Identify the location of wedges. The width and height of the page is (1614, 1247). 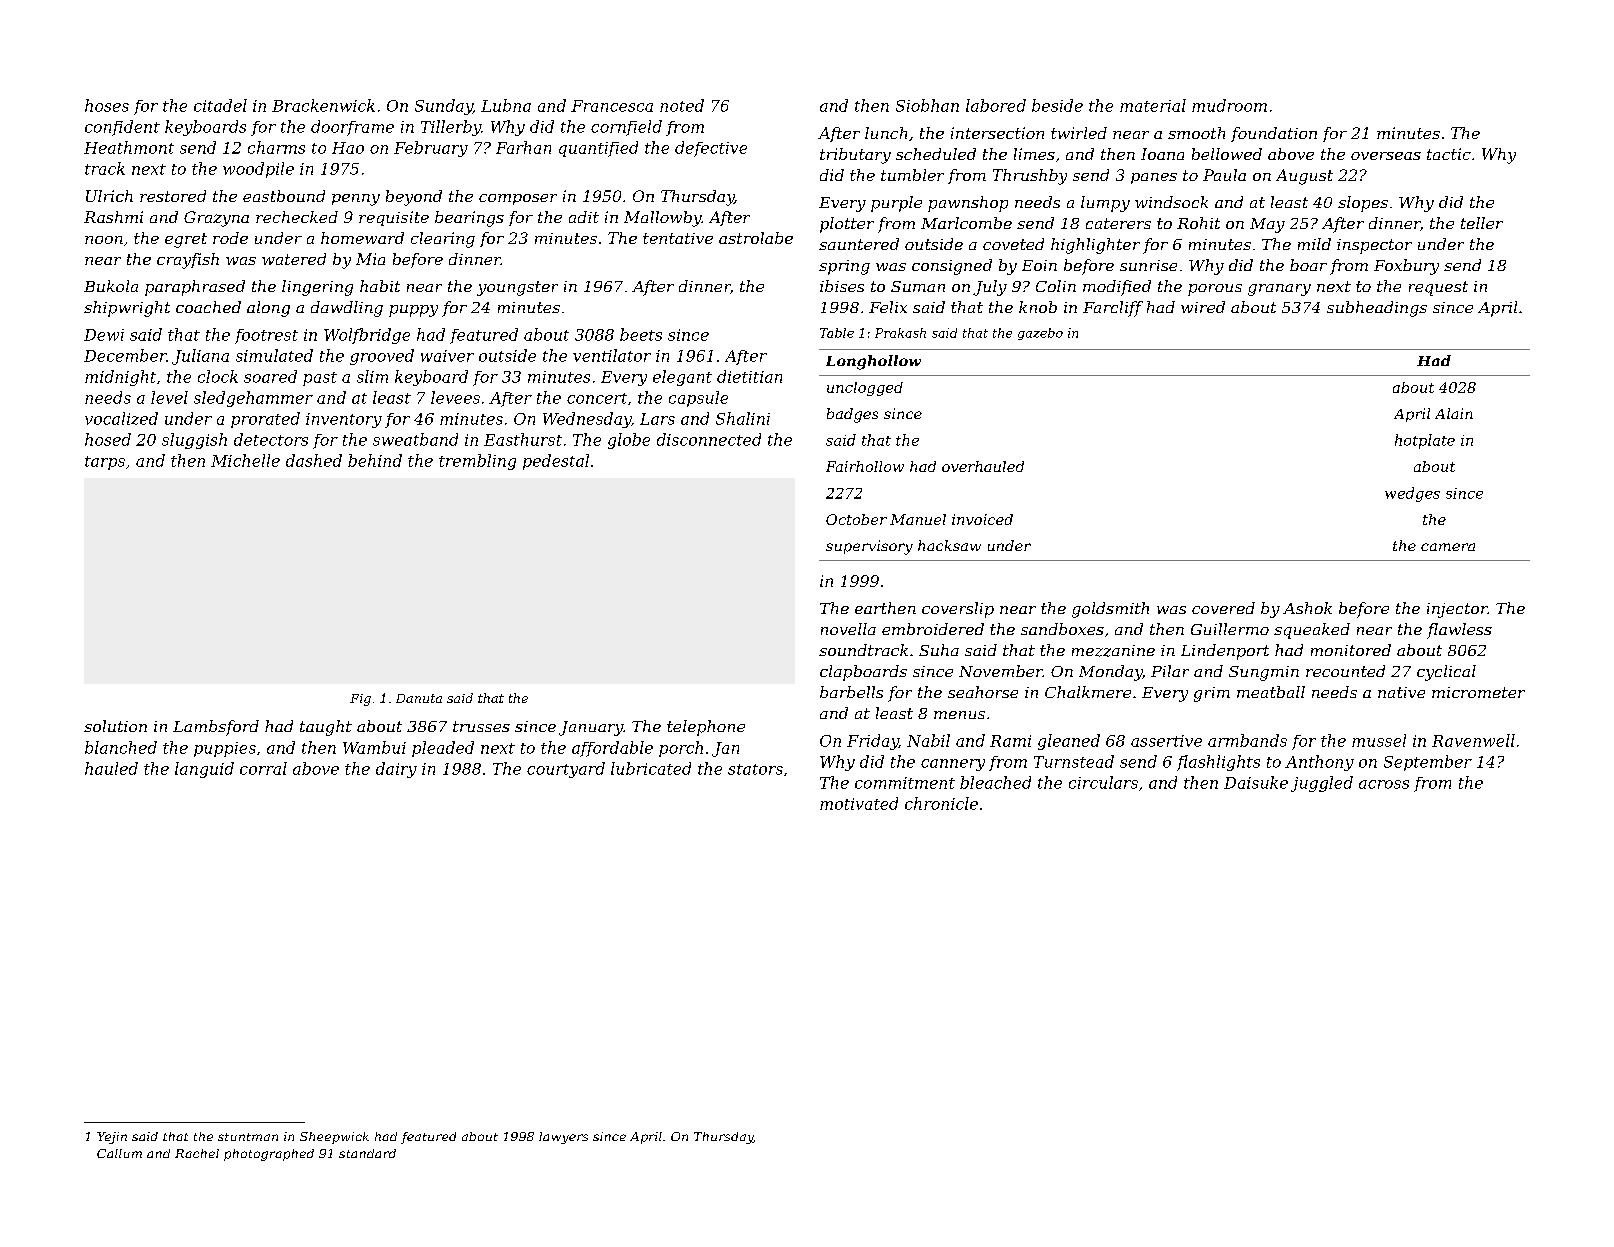
(1412, 494).
